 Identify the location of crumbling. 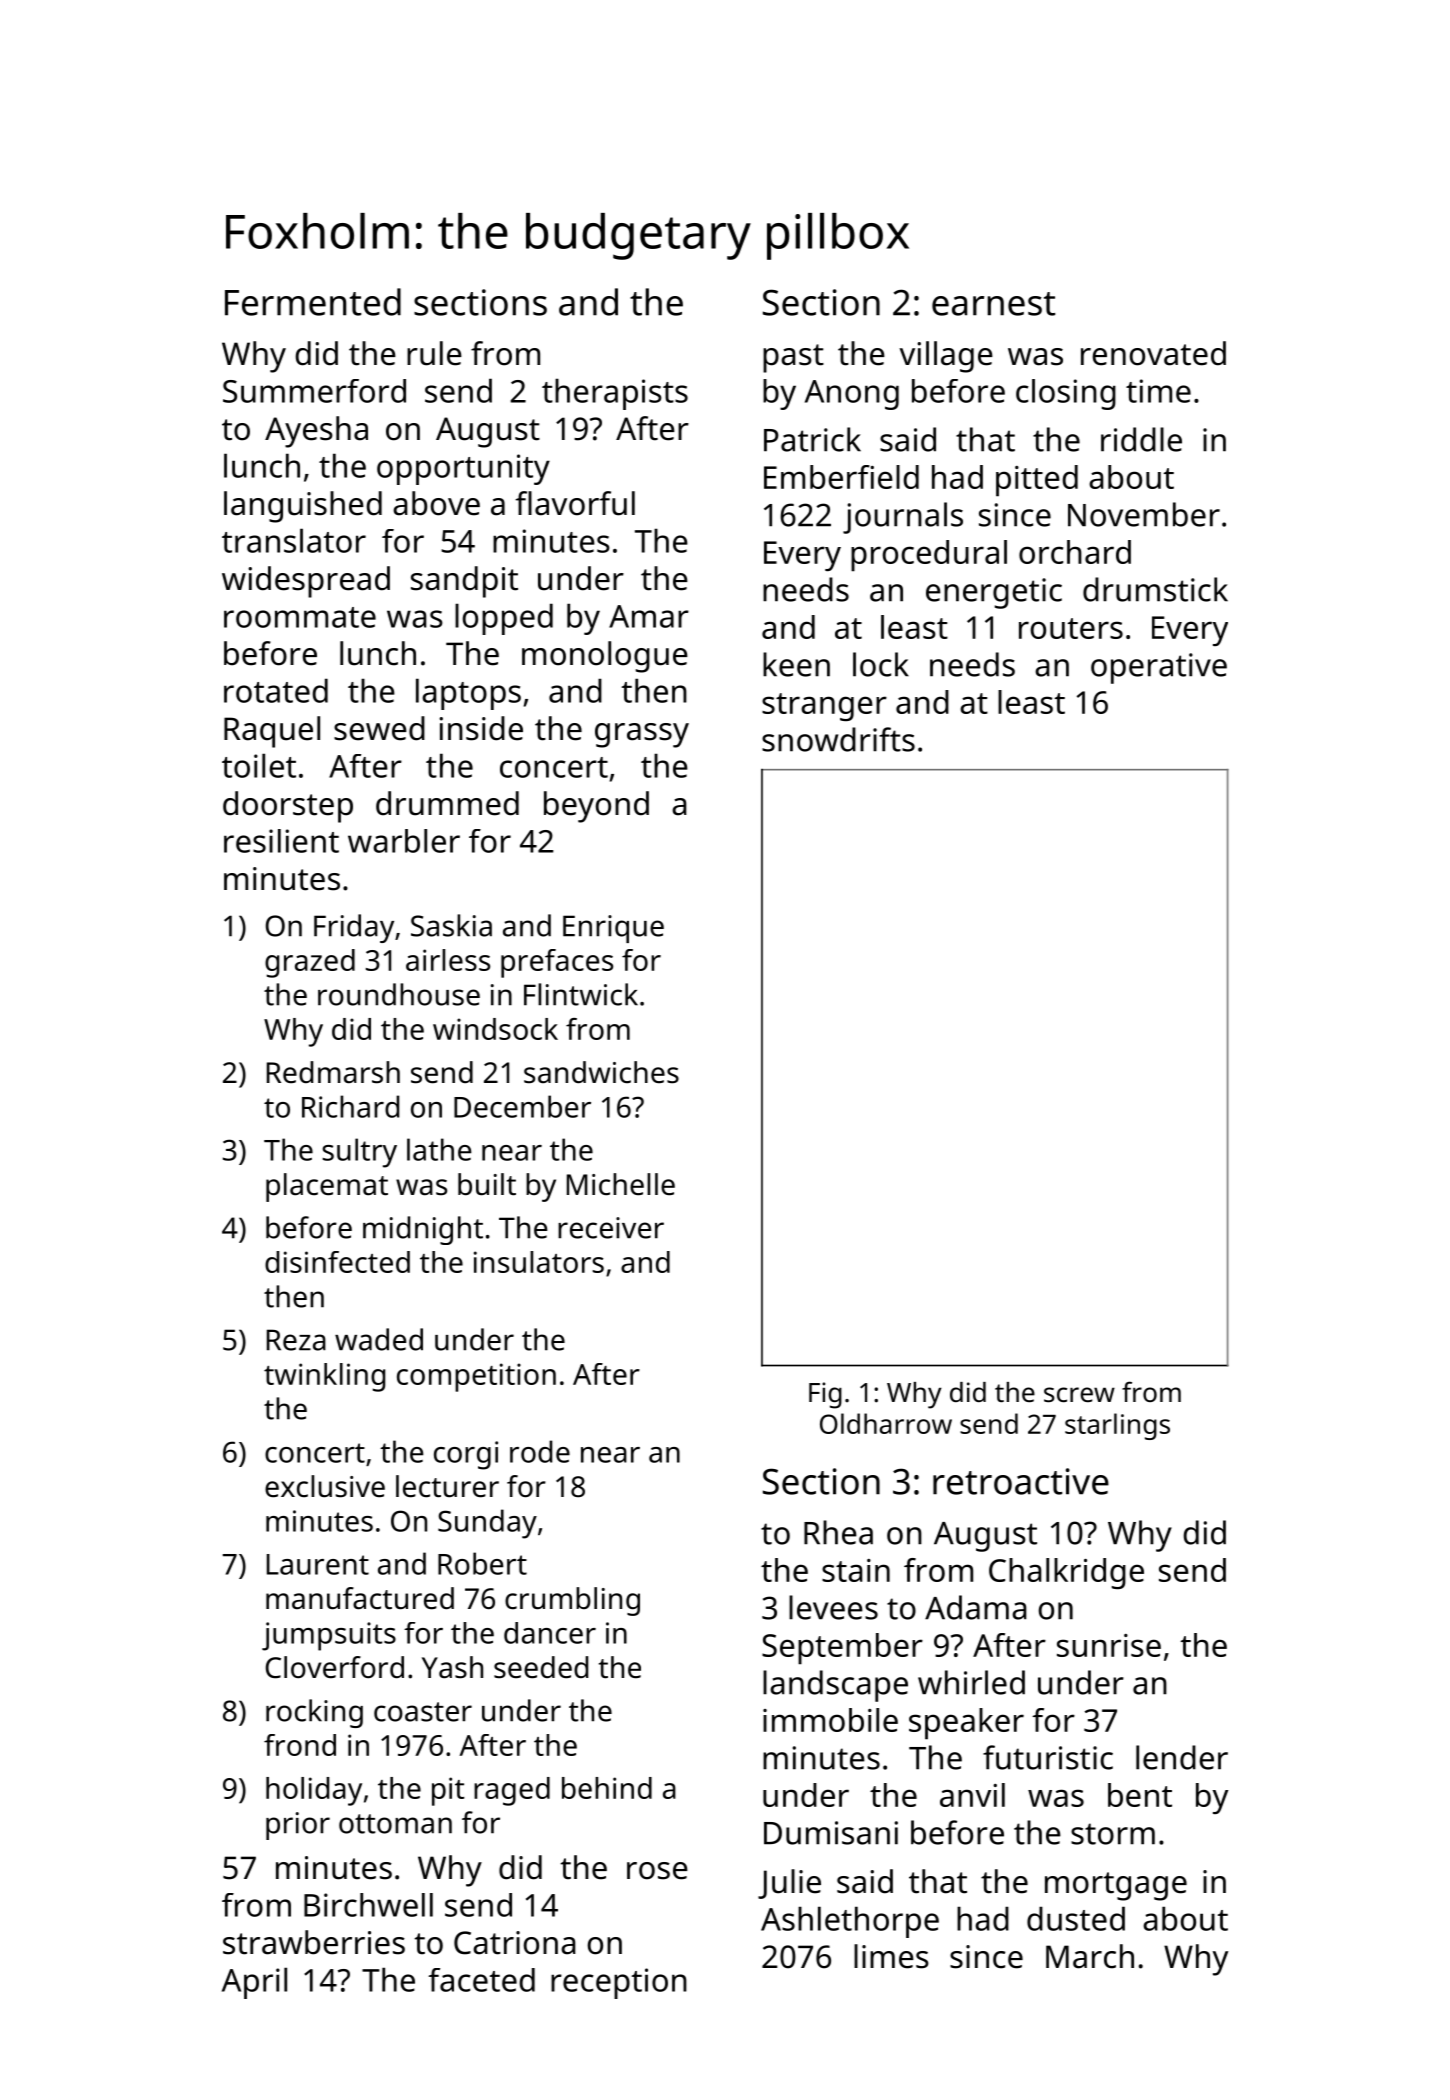
(572, 1601).
